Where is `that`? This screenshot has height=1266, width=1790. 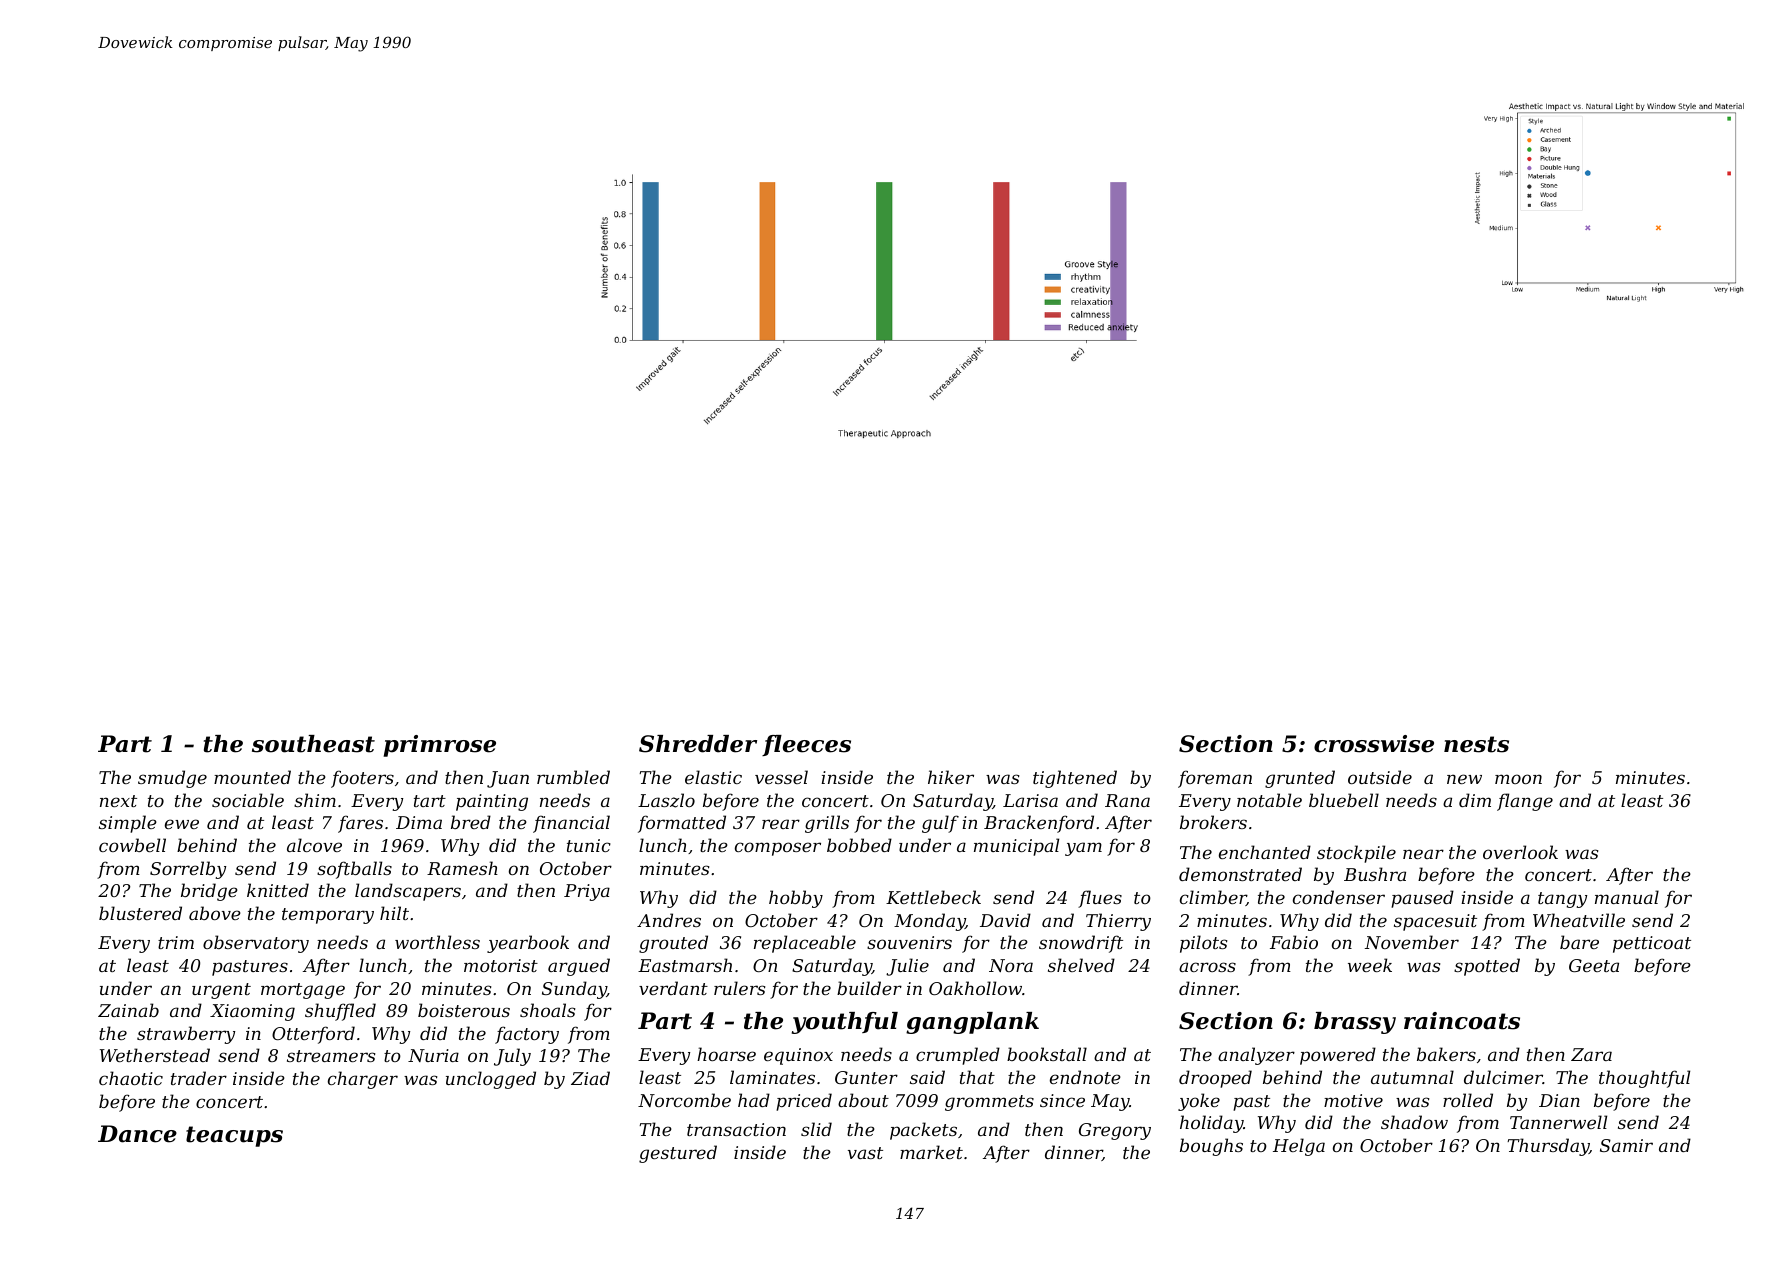 that is located at coordinates (977, 1077).
